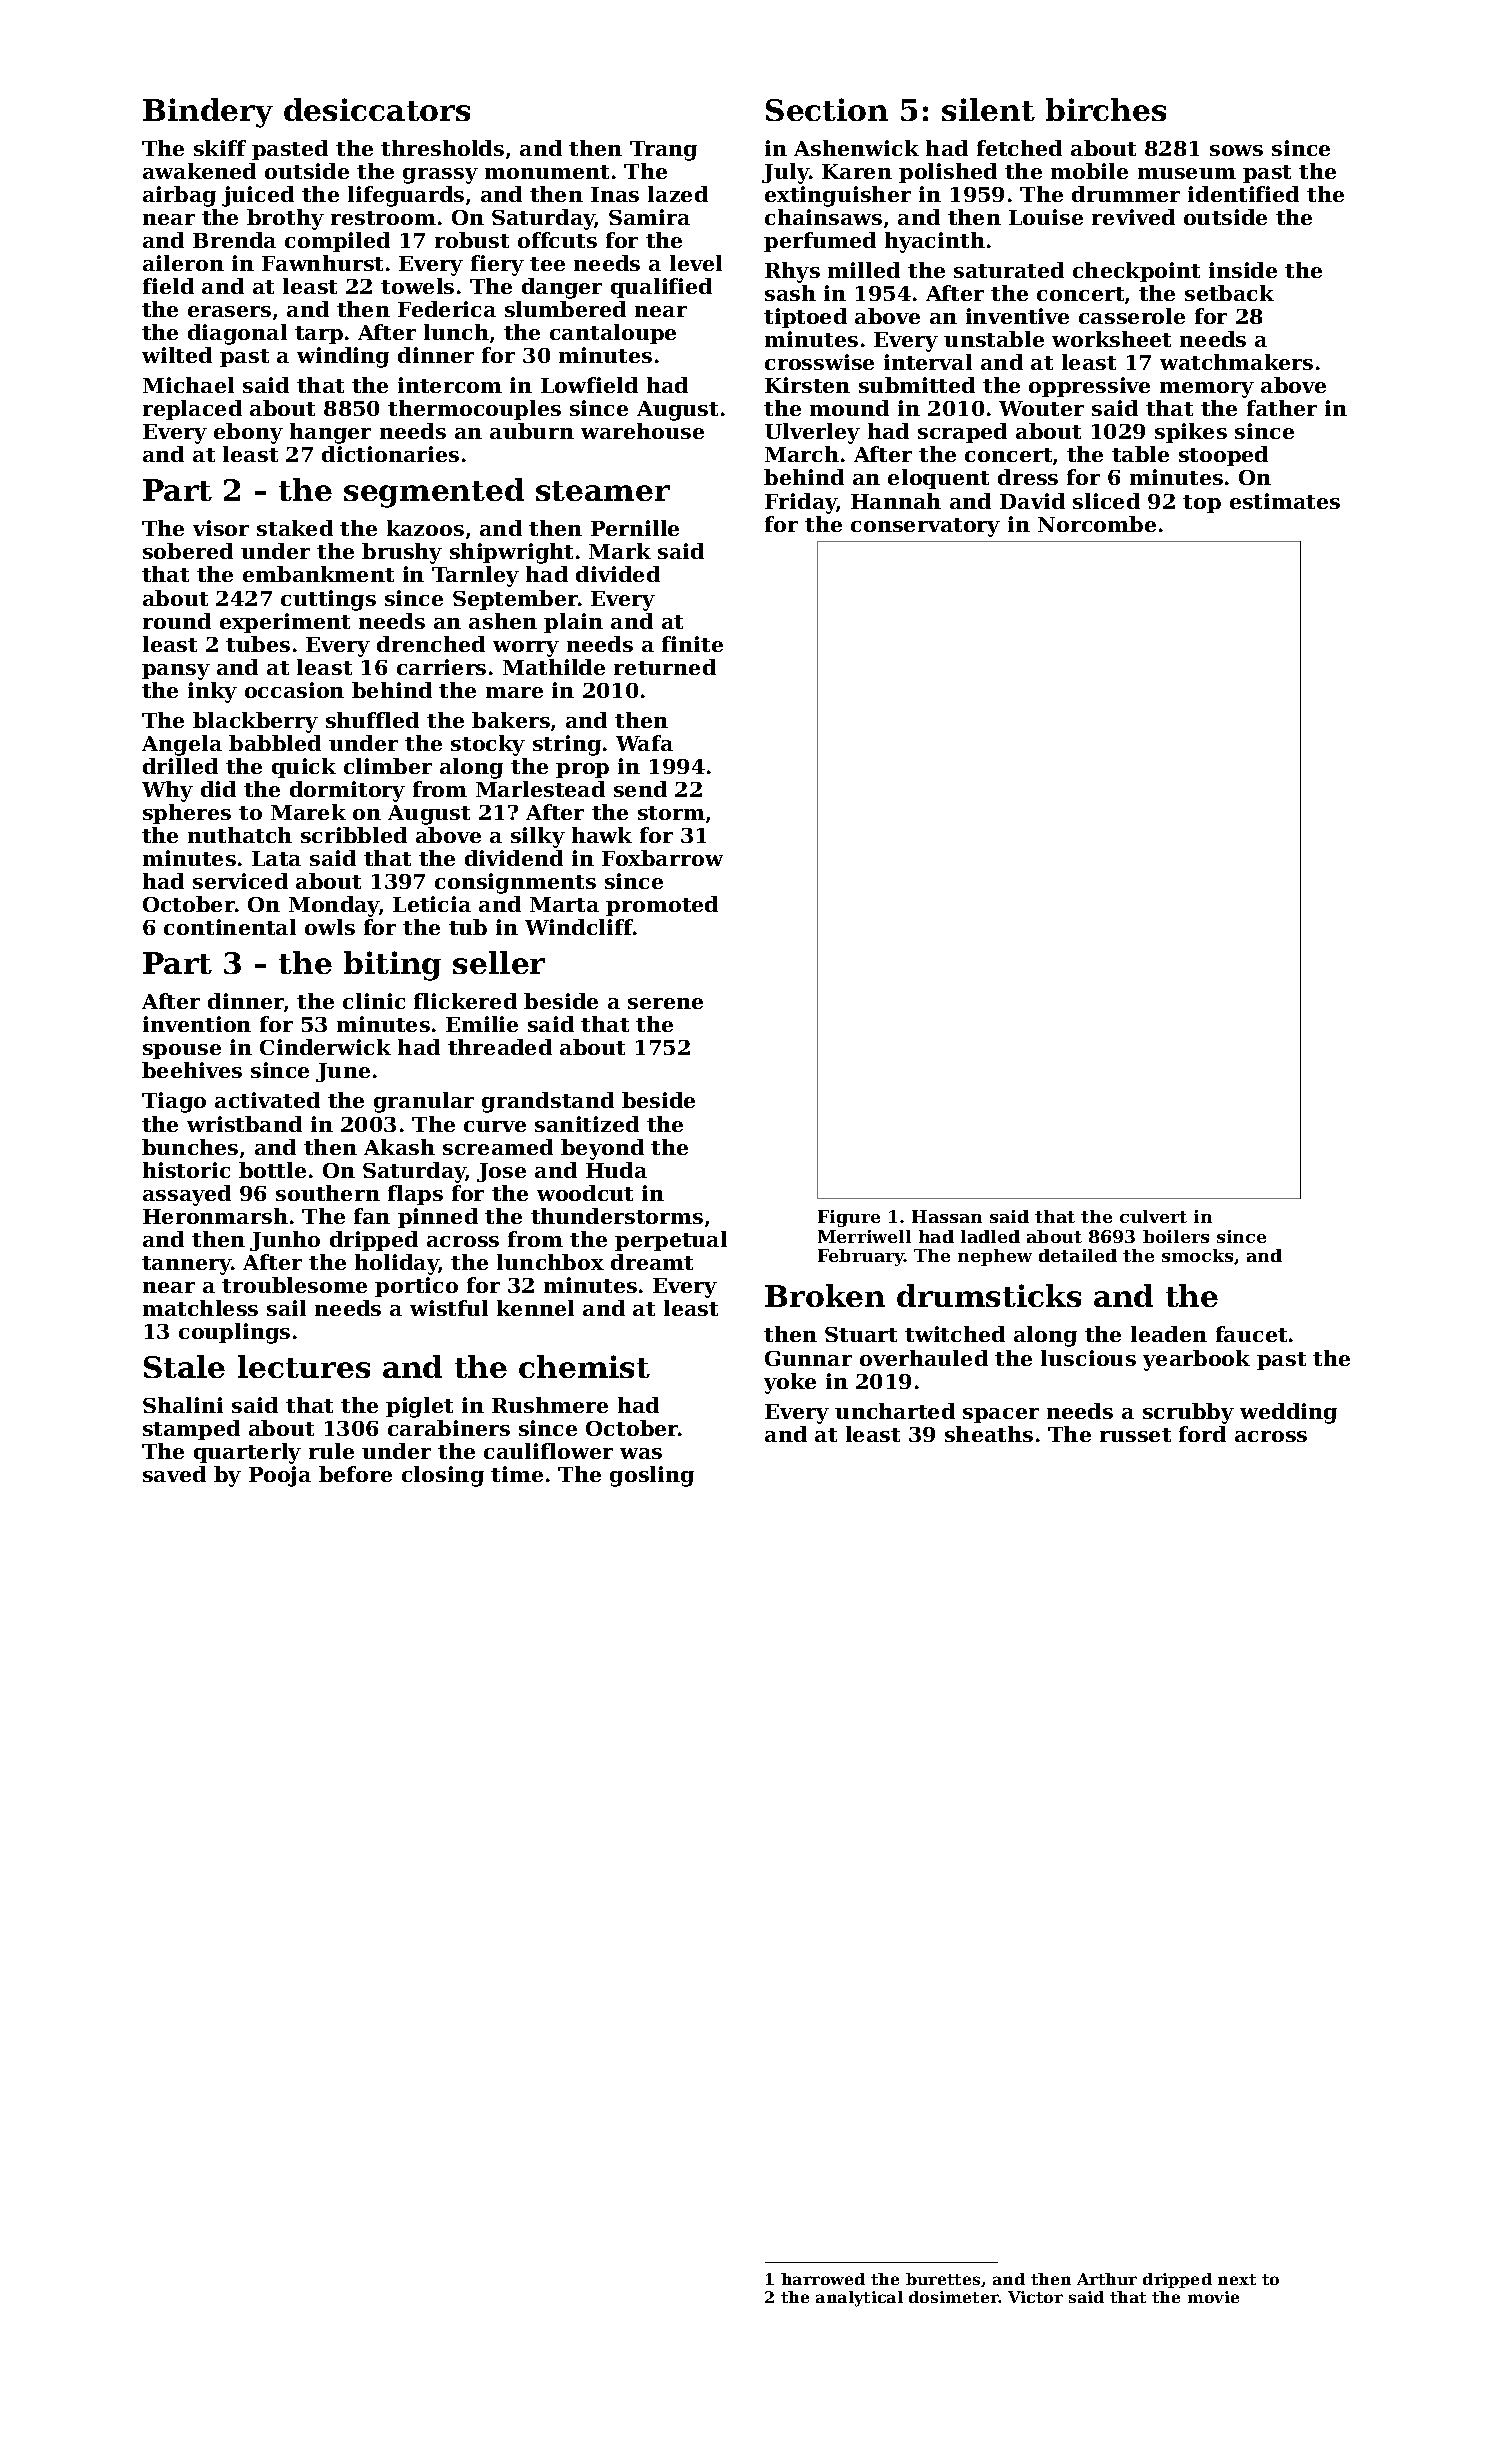 Image resolution: width=1496 pixels, height=2464 pixels. What do you see at coordinates (472, 240) in the screenshot?
I see `robust` at bounding box center [472, 240].
